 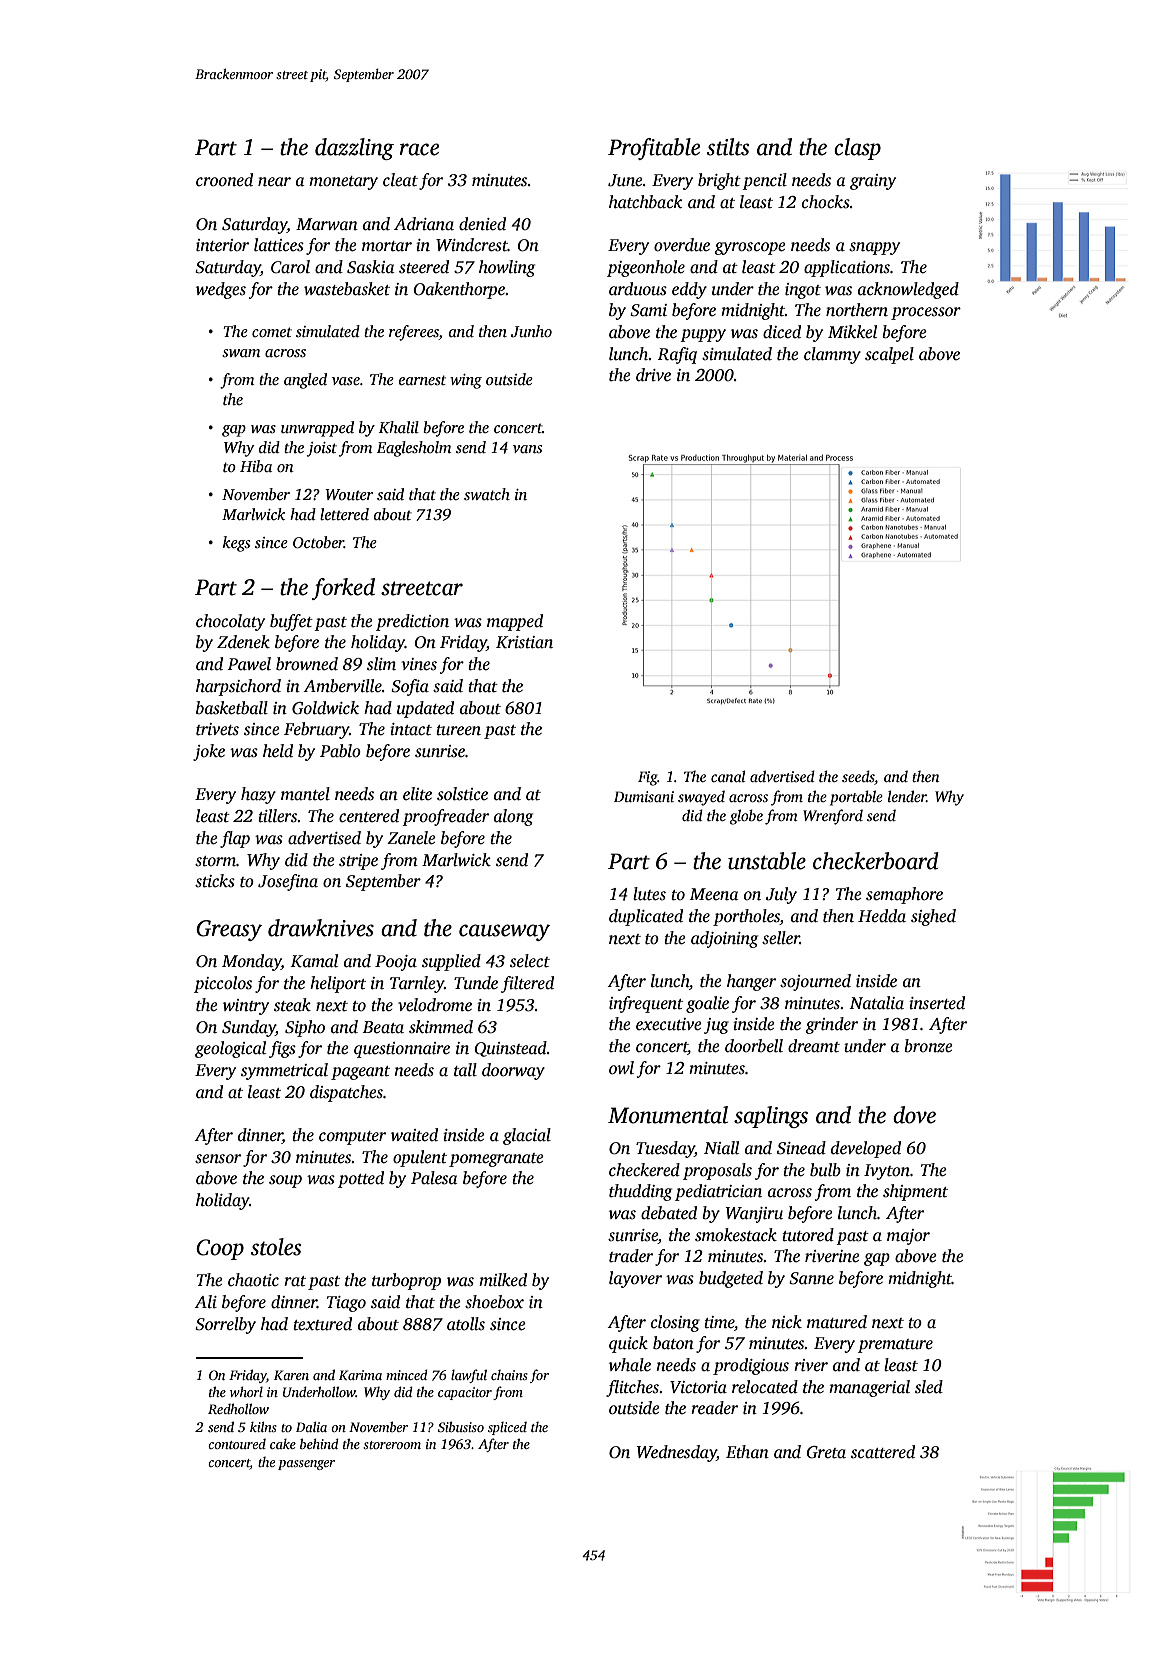 What do you see at coordinates (306, 1465) in the page?
I see `passenger` at bounding box center [306, 1465].
